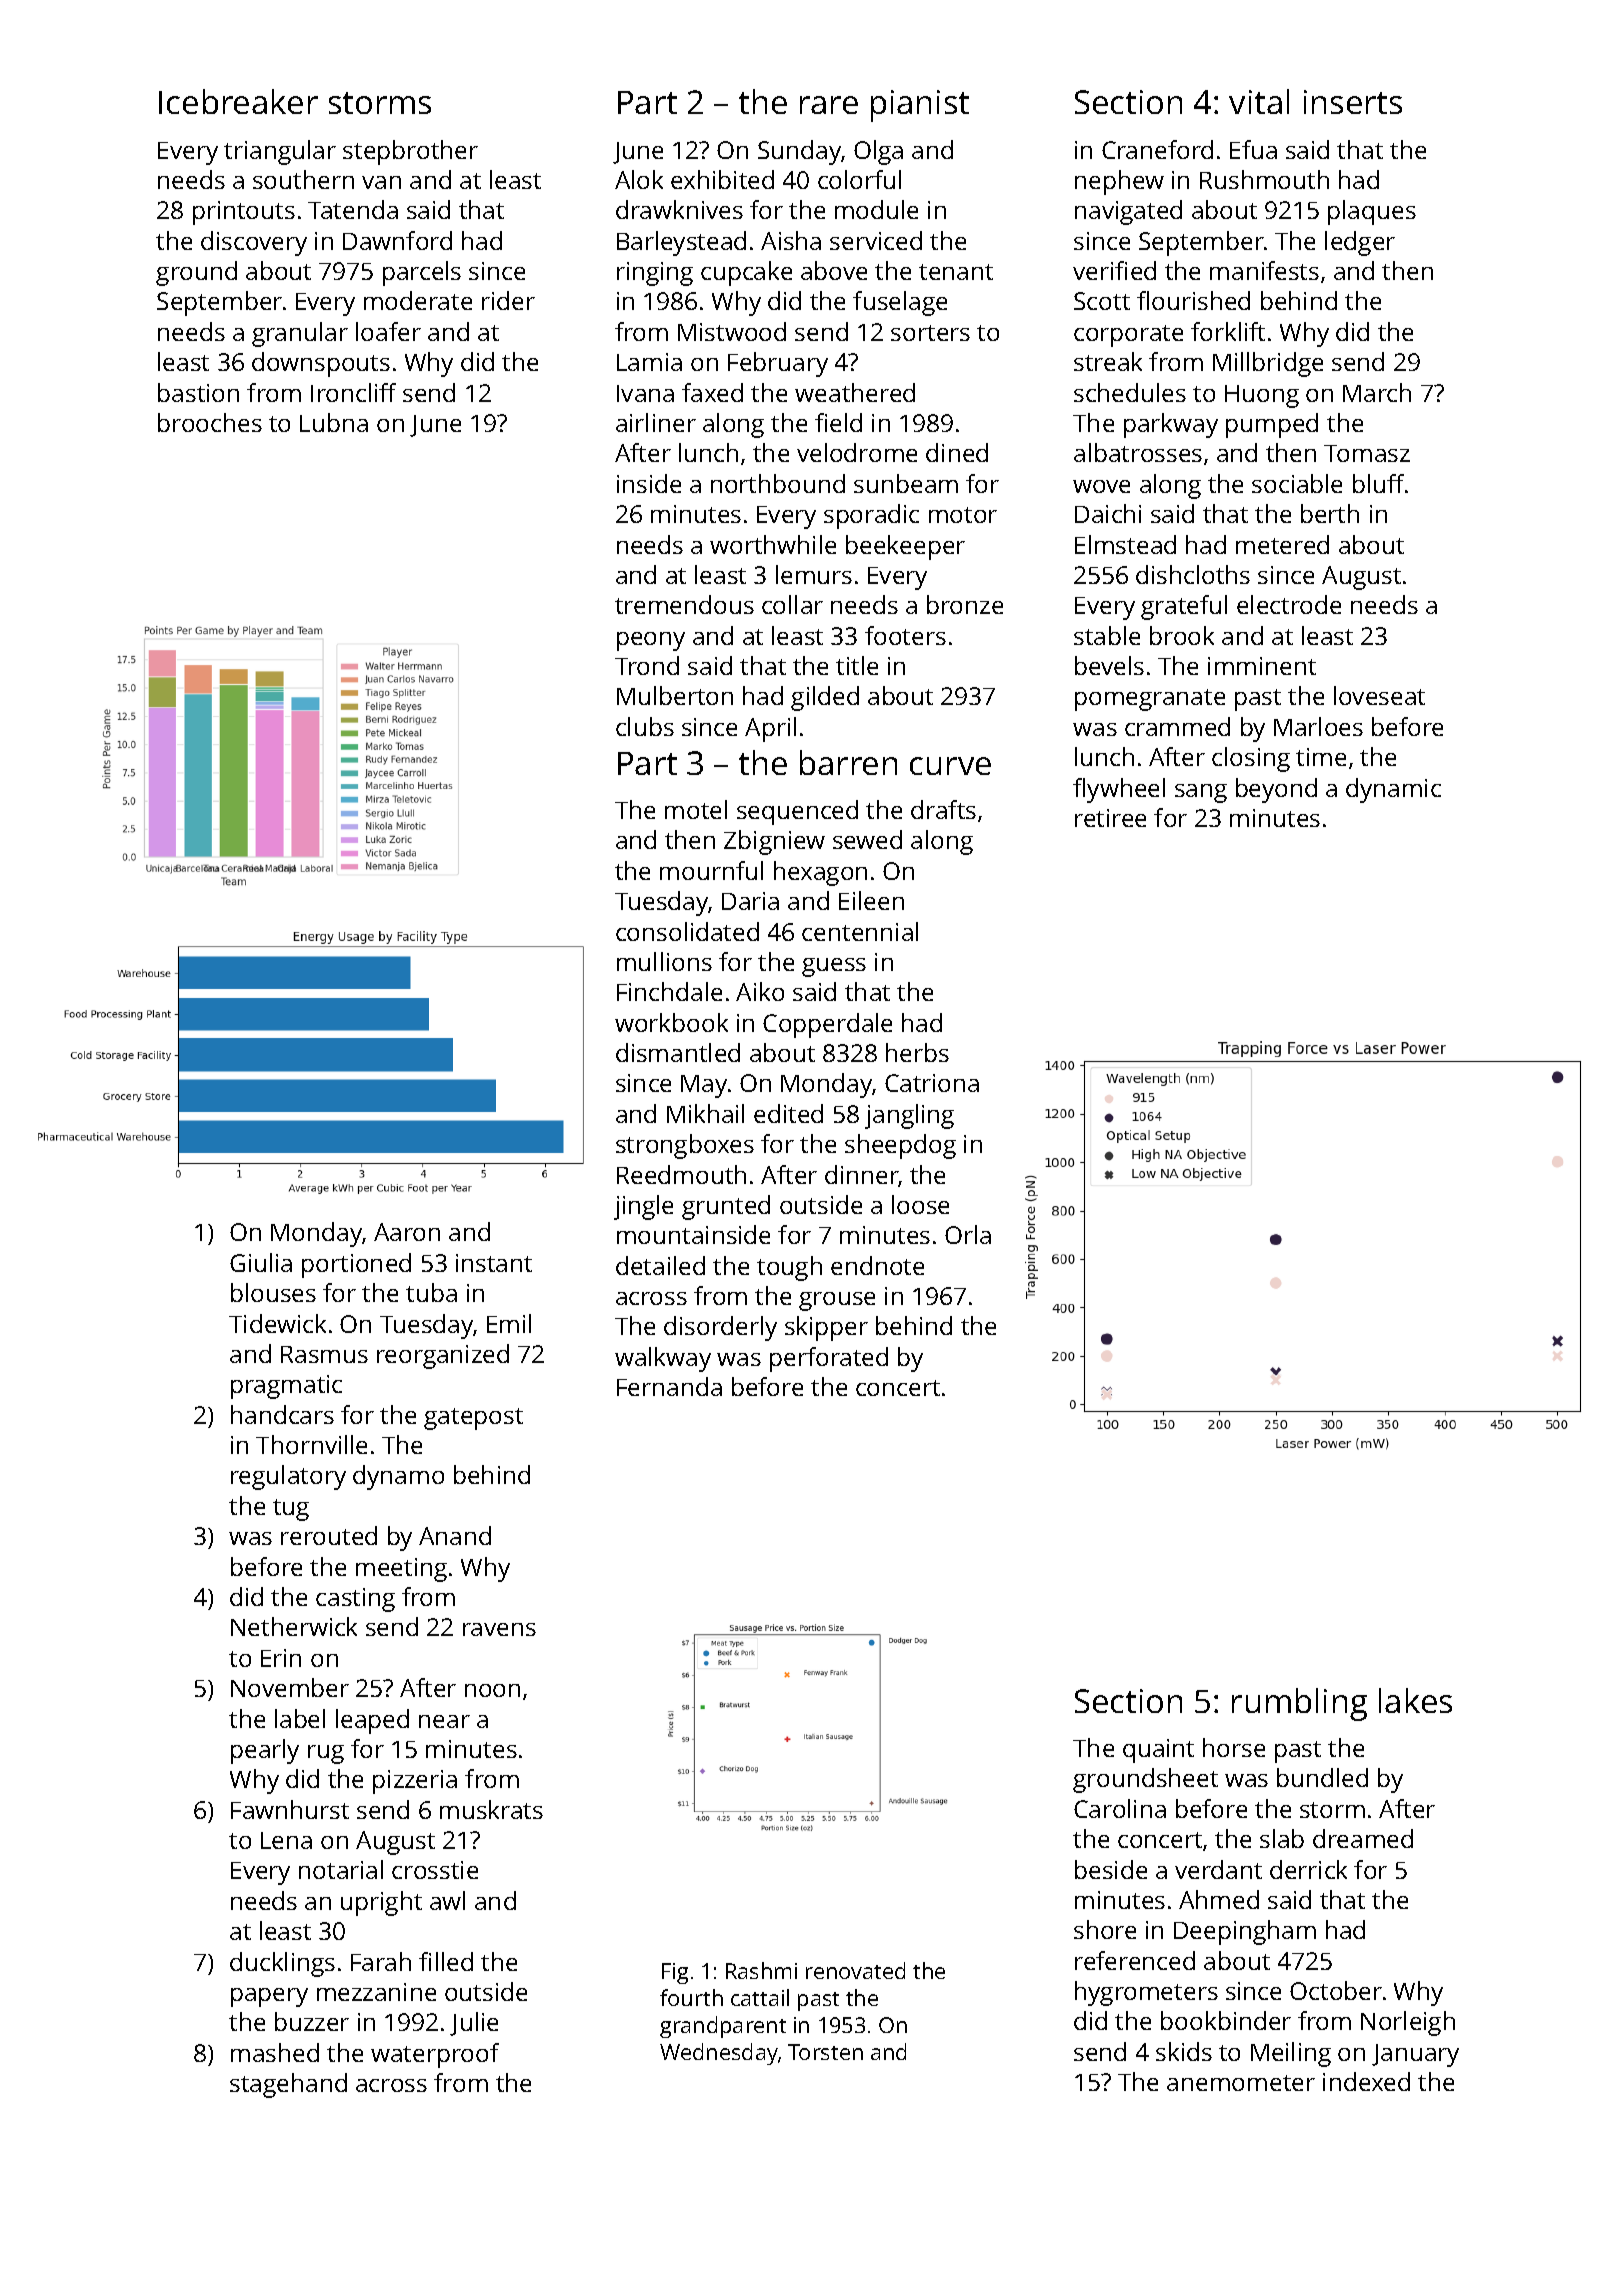  What do you see at coordinates (410, 152) in the screenshot?
I see `stepbrother` at bounding box center [410, 152].
